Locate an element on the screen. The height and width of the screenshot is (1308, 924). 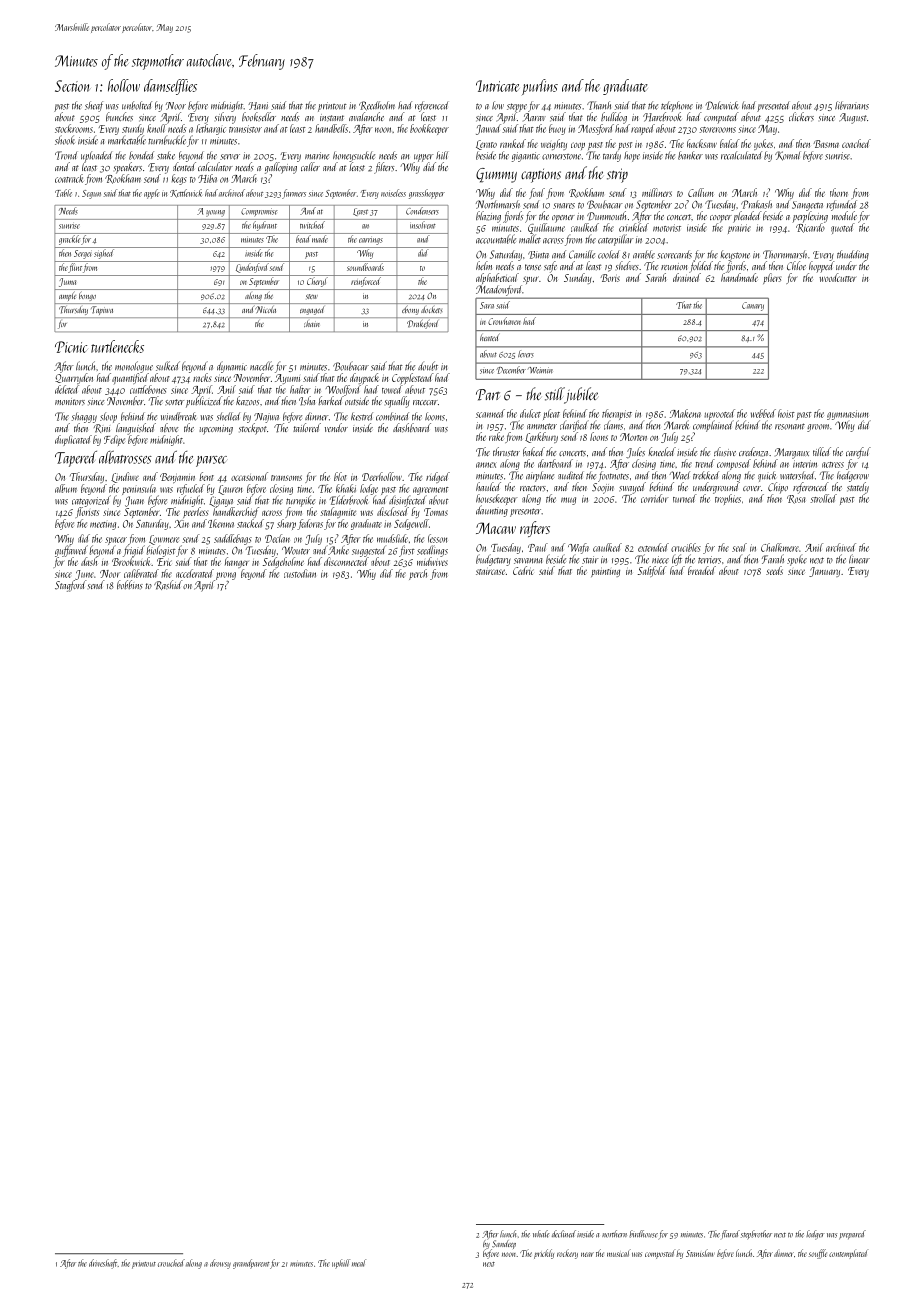
hedgerow is located at coordinates (853, 476).
